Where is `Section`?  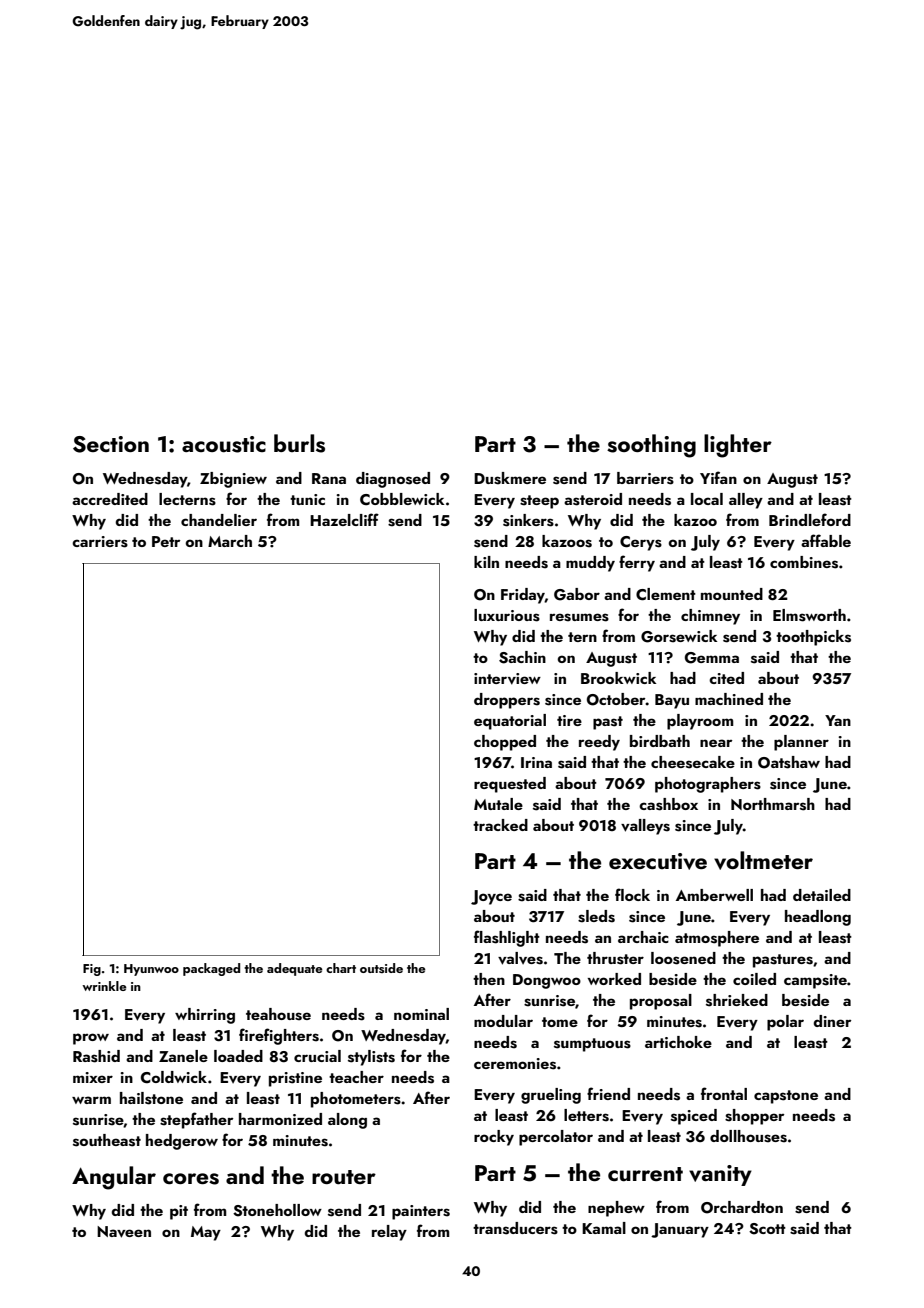 Section is located at coordinates (111, 444).
